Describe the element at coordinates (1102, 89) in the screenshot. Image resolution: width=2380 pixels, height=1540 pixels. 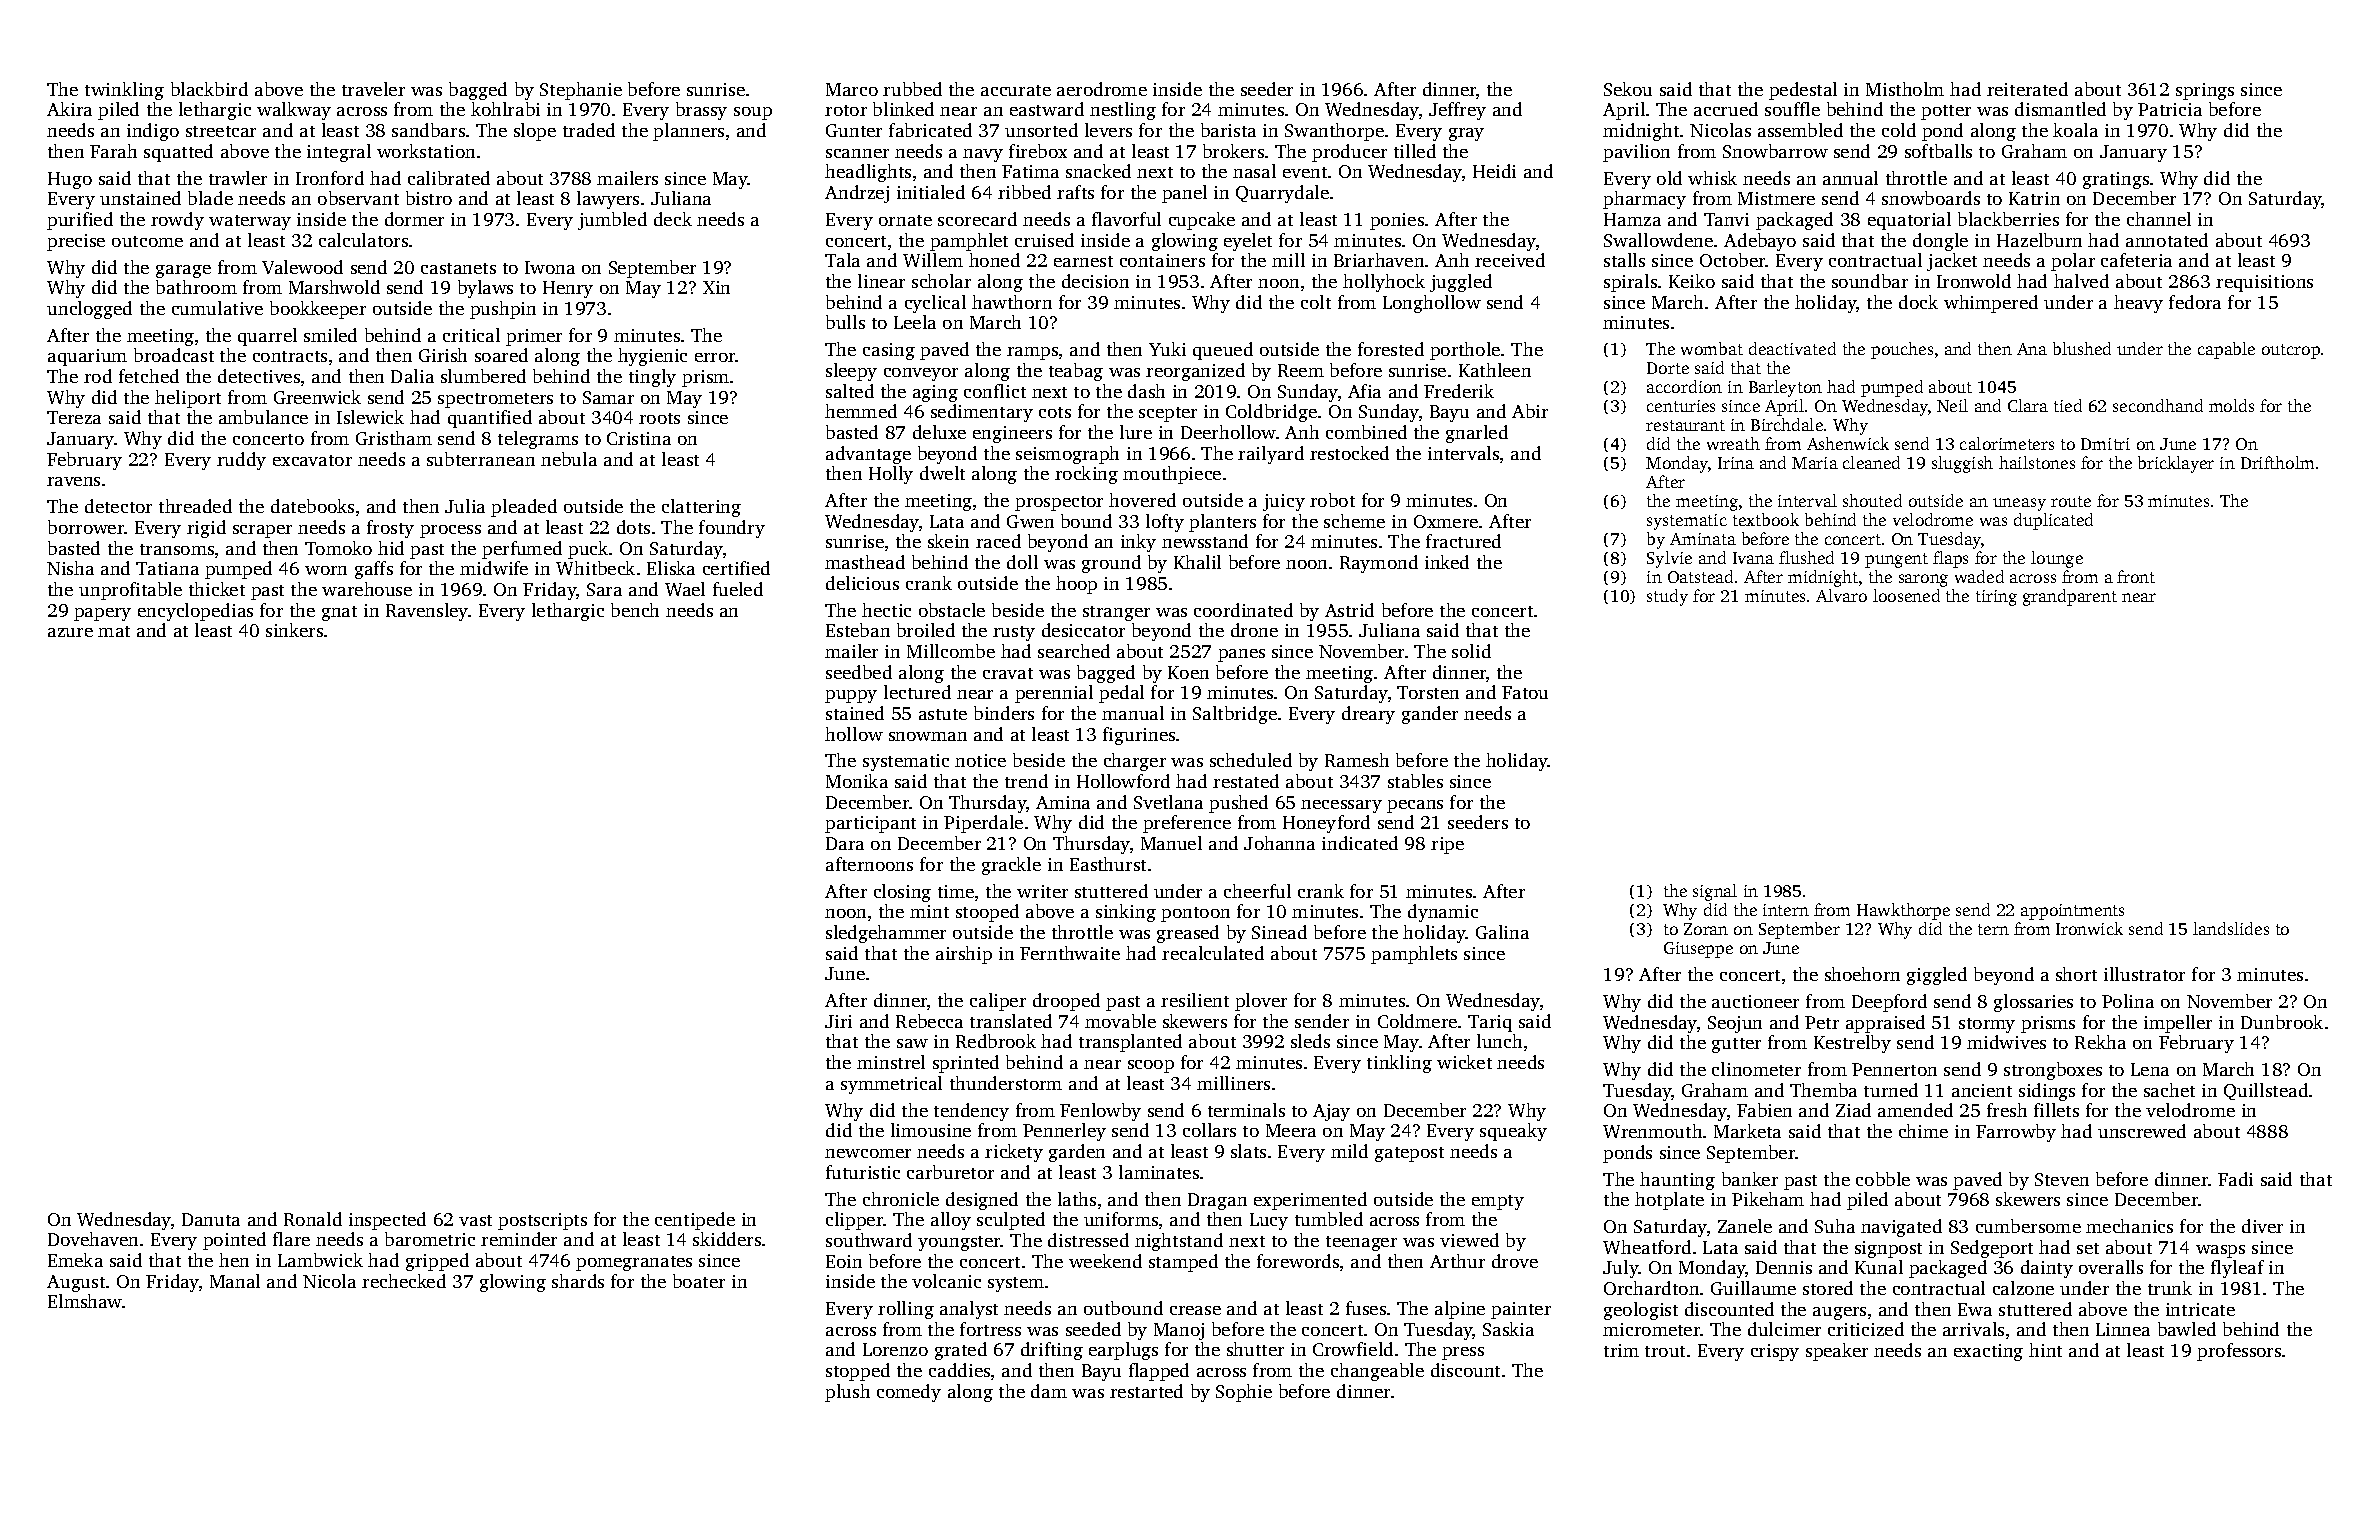
I see `aerodrome` at that location.
